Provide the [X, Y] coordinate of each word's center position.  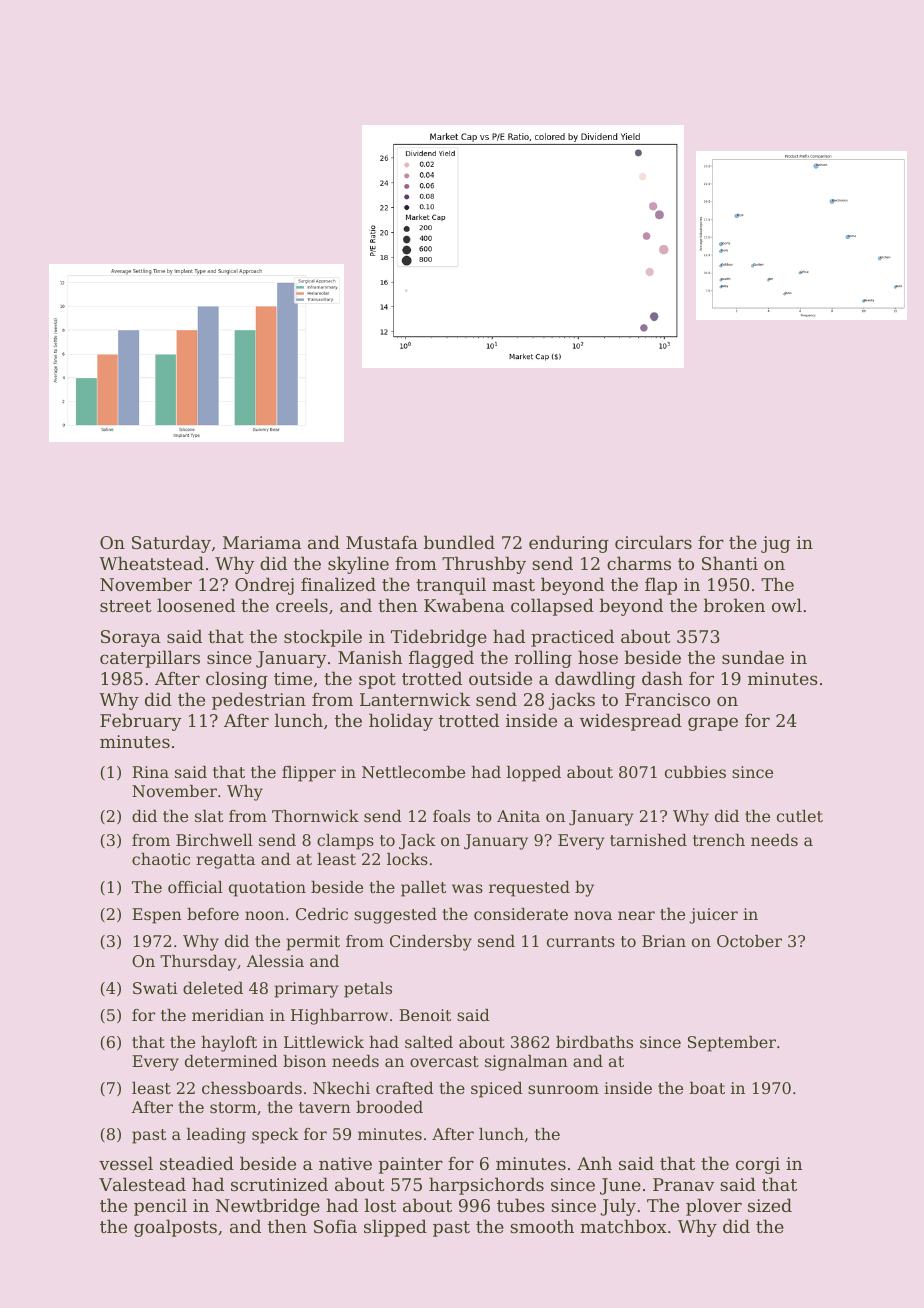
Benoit [425, 1015]
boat [707, 1088]
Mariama [262, 542]
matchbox [623, 1226]
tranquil [451, 586]
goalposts [175, 1228]
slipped [395, 1228]
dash [662, 678]
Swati [155, 988]
